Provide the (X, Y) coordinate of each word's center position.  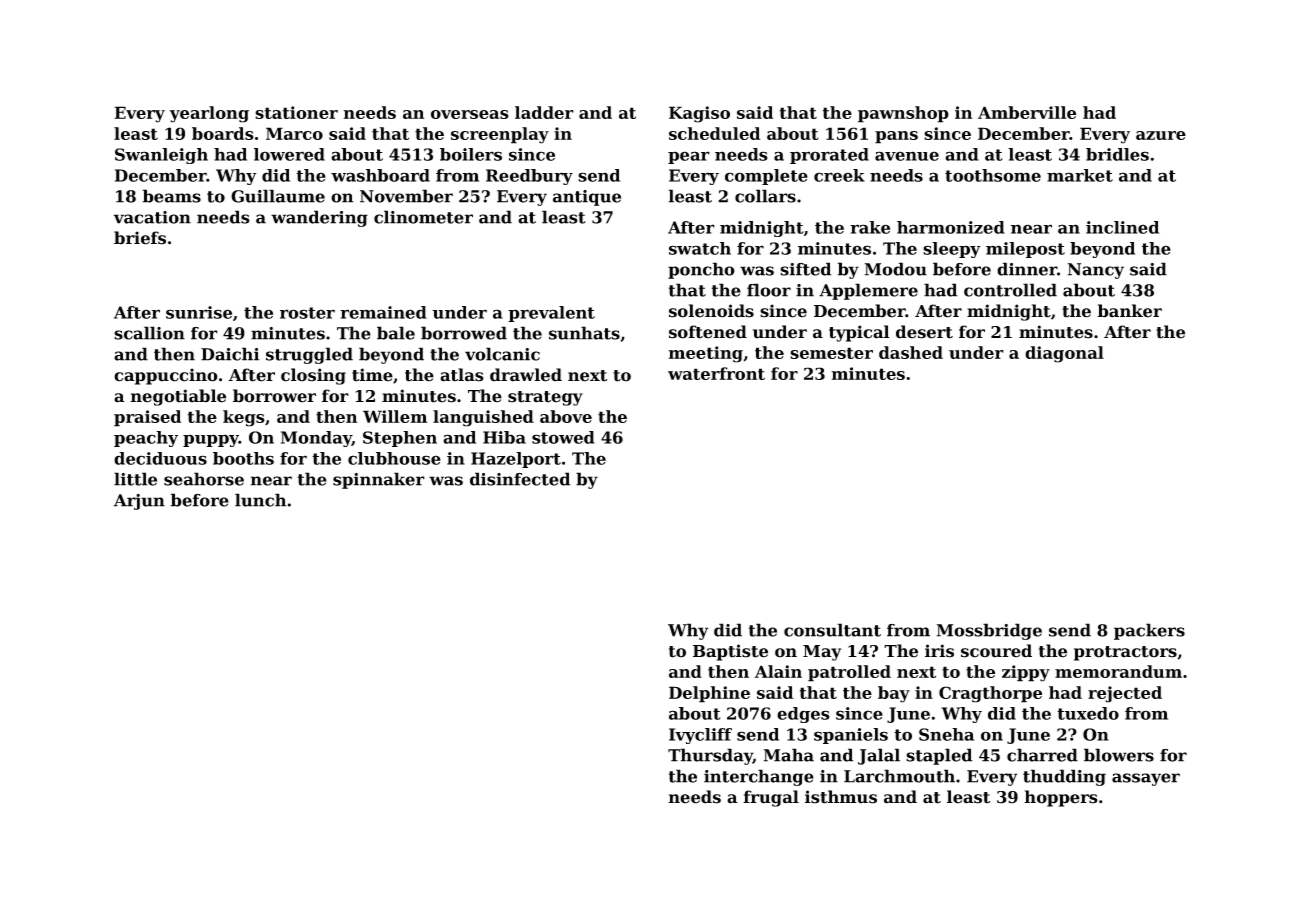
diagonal (1064, 354)
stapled (939, 756)
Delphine (709, 694)
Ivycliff (700, 736)
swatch (700, 248)
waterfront (716, 373)
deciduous (160, 458)
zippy (1026, 673)
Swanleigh (161, 156)
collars (765, 196)
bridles (1117, 154)
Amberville (1027, 112)
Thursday (710, 756)
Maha (789, 755)
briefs (140, 238)
